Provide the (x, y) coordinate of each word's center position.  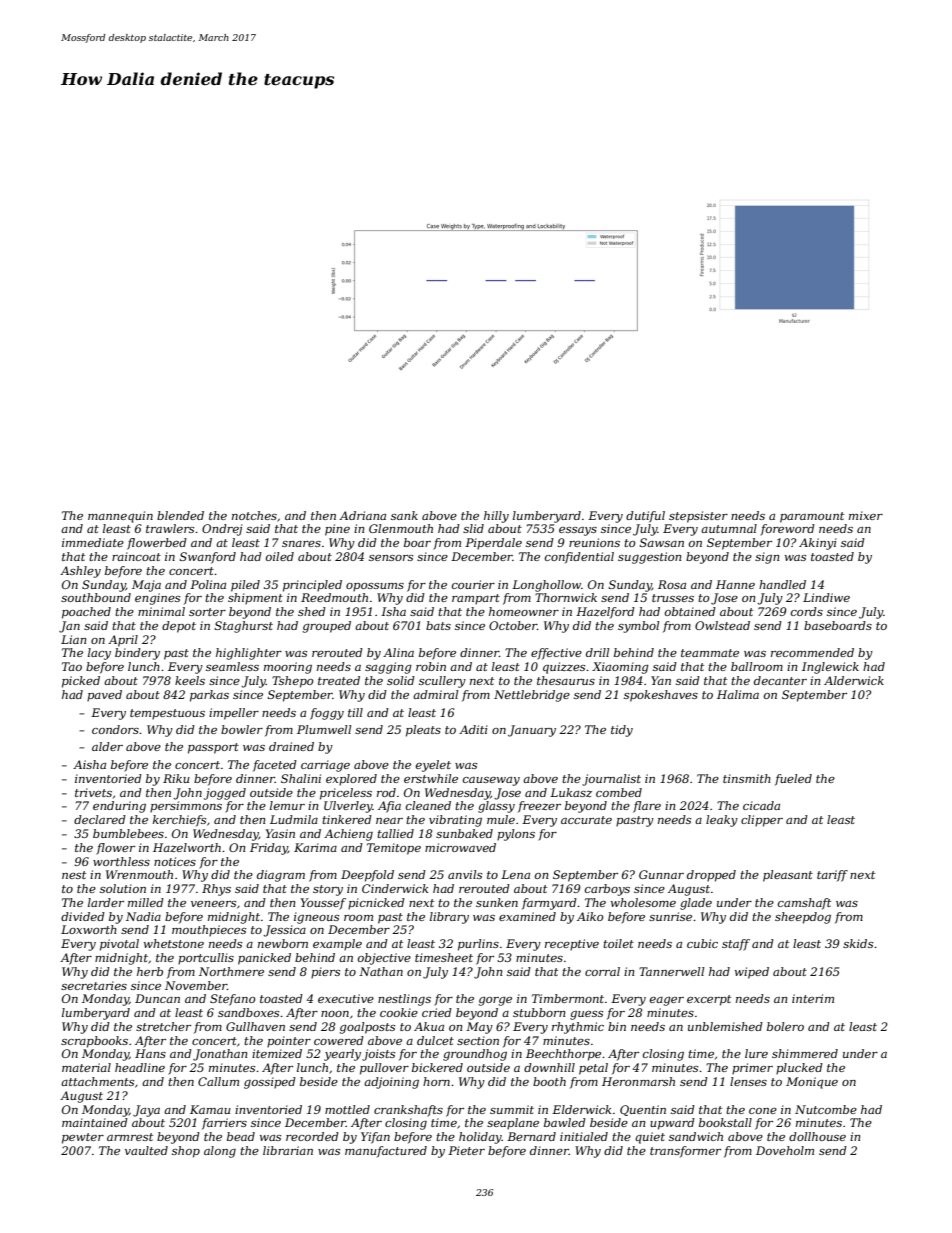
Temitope (394, 849)
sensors (391, 558)
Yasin (280, 833)
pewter (83, 1138)
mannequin (120, 517)
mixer (866, 515)
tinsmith (747, 778)
